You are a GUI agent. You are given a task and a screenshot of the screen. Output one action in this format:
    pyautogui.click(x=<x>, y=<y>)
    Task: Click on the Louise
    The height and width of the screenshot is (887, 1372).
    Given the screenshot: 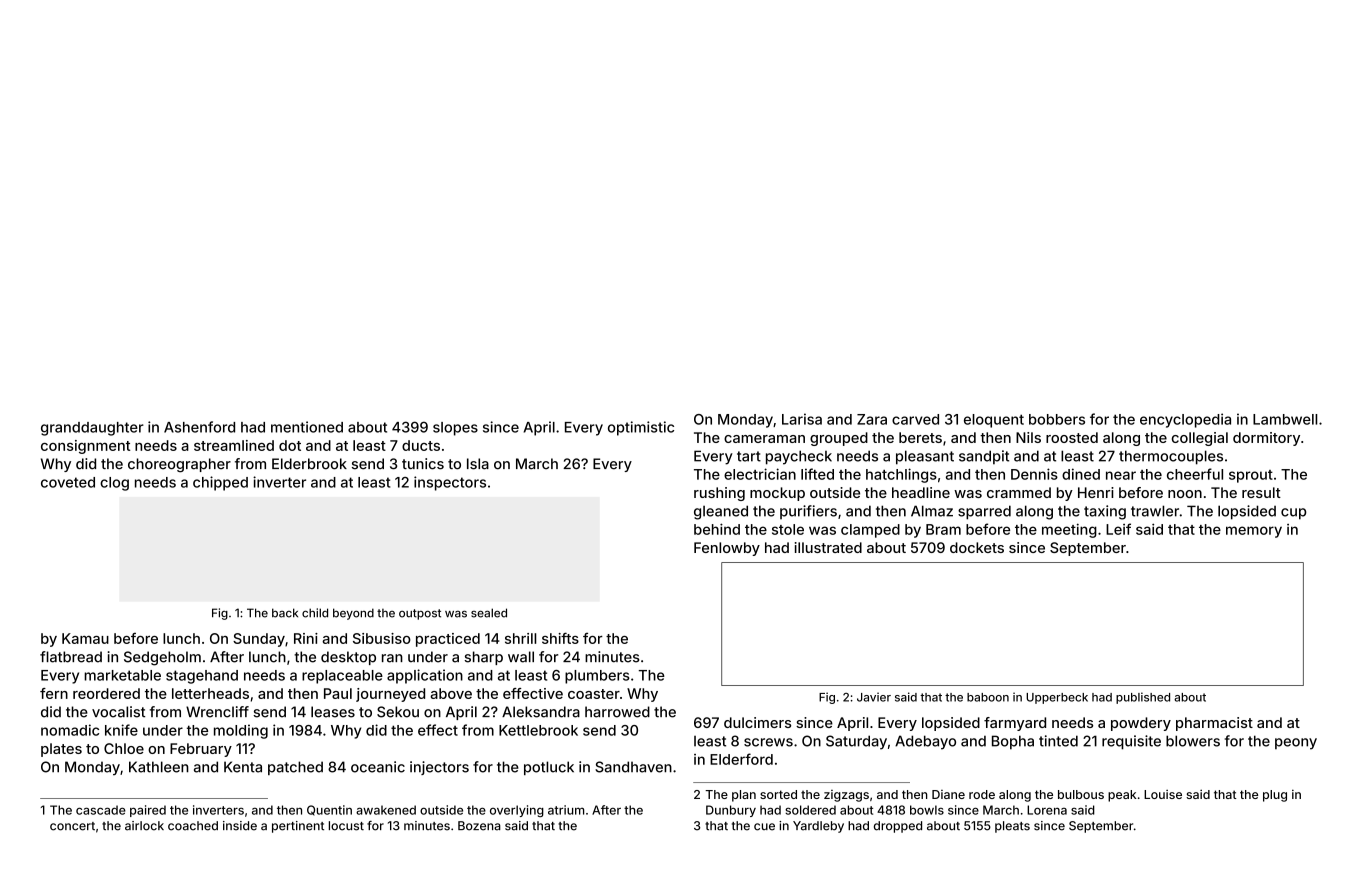 What is the action you would take?
    pyautogui.click(x=1163, y=794)
